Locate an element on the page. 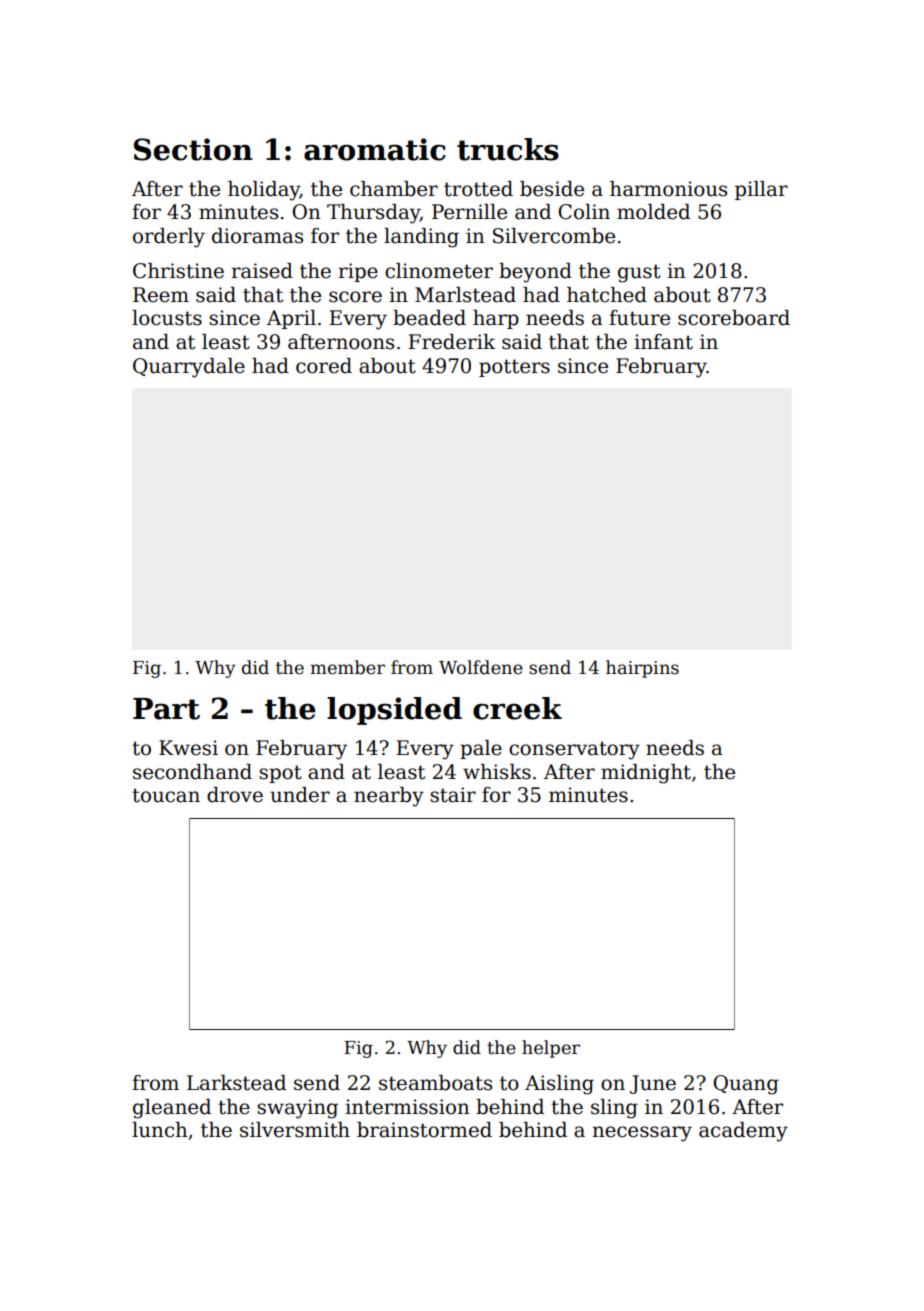 Image resolution: width=924 pixels, height=1311 pixels. necessary is located at coordinates (642, 1134).
